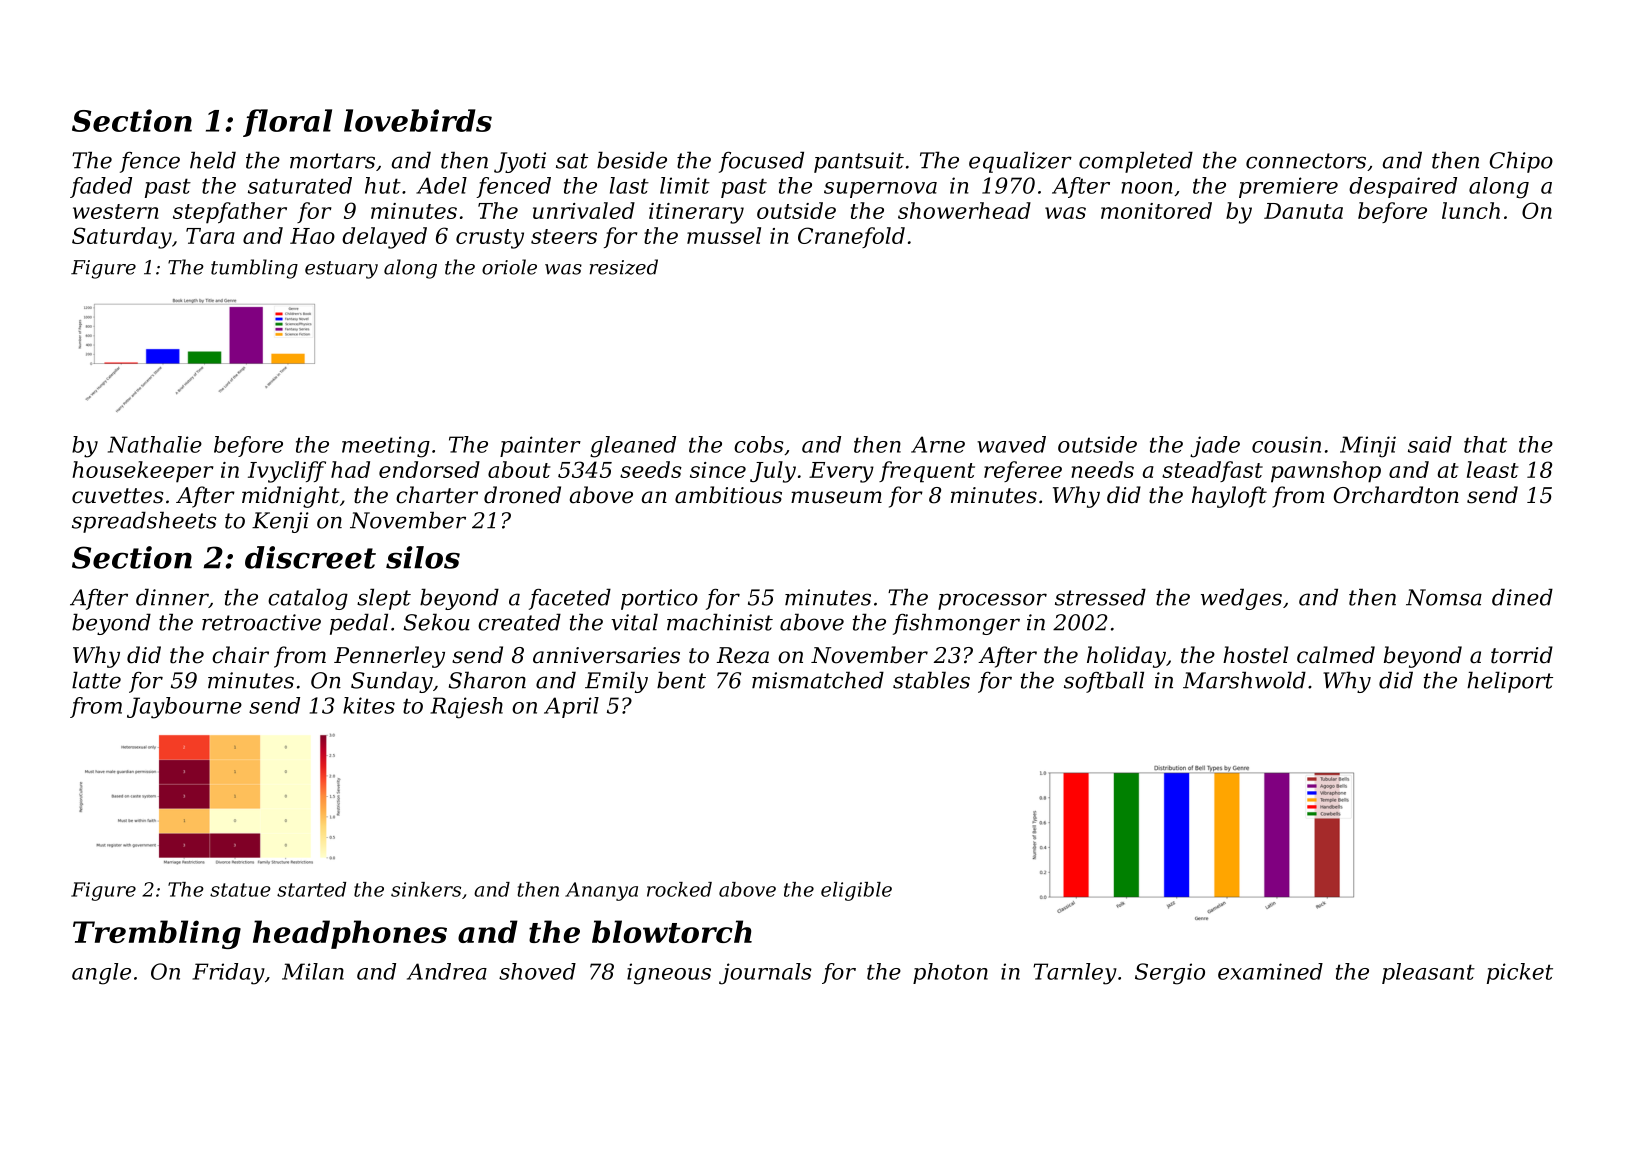  I want to click on equalizer, so click(1020, 162).
